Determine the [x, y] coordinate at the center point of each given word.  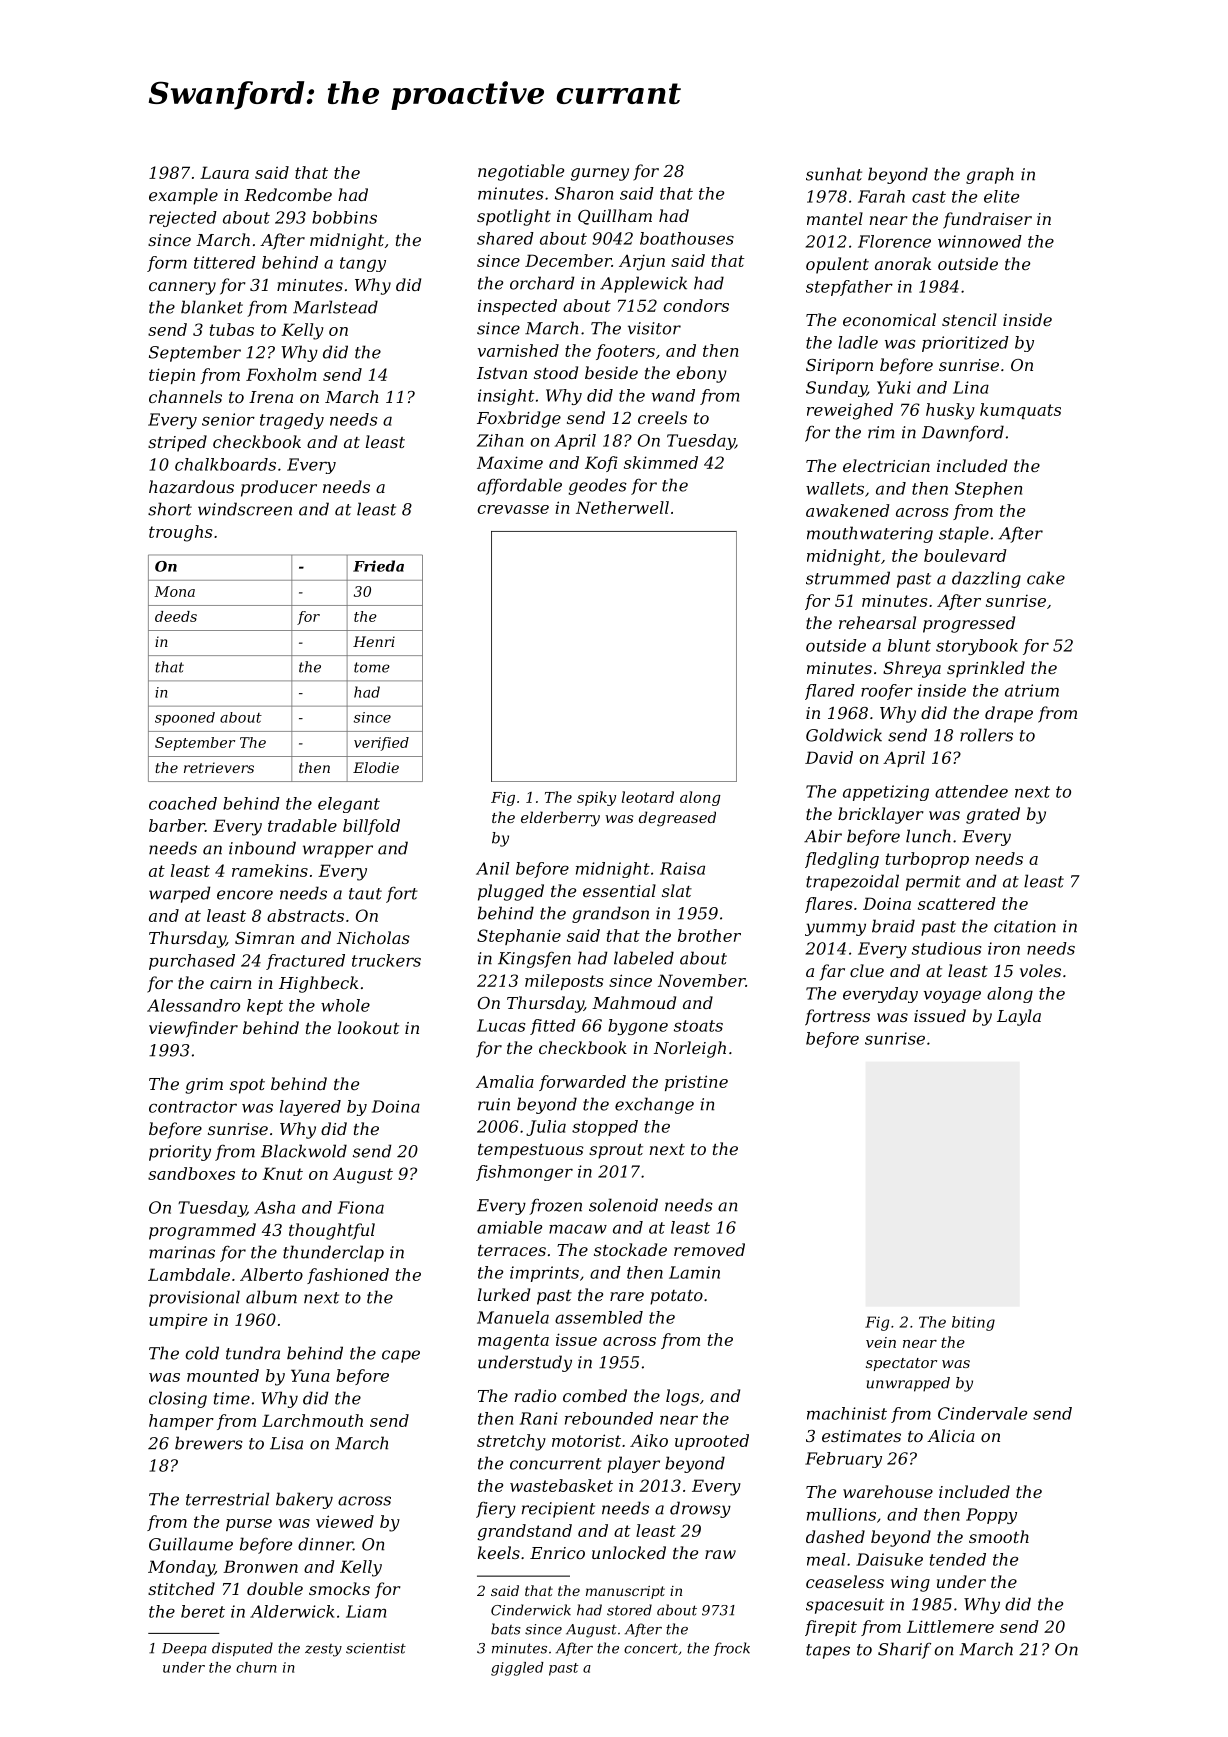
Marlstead [335, 307]
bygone [638, 1027]
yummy [835, 929]
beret [203, 1611]
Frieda [378, 566]
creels [662, 417]
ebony [701, 374]
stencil [969, 319]
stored [629, 1610]
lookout [368, 1027]
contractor [193, 1107]
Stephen [988, 490]
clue [867, 970]
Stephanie [519, 937]
